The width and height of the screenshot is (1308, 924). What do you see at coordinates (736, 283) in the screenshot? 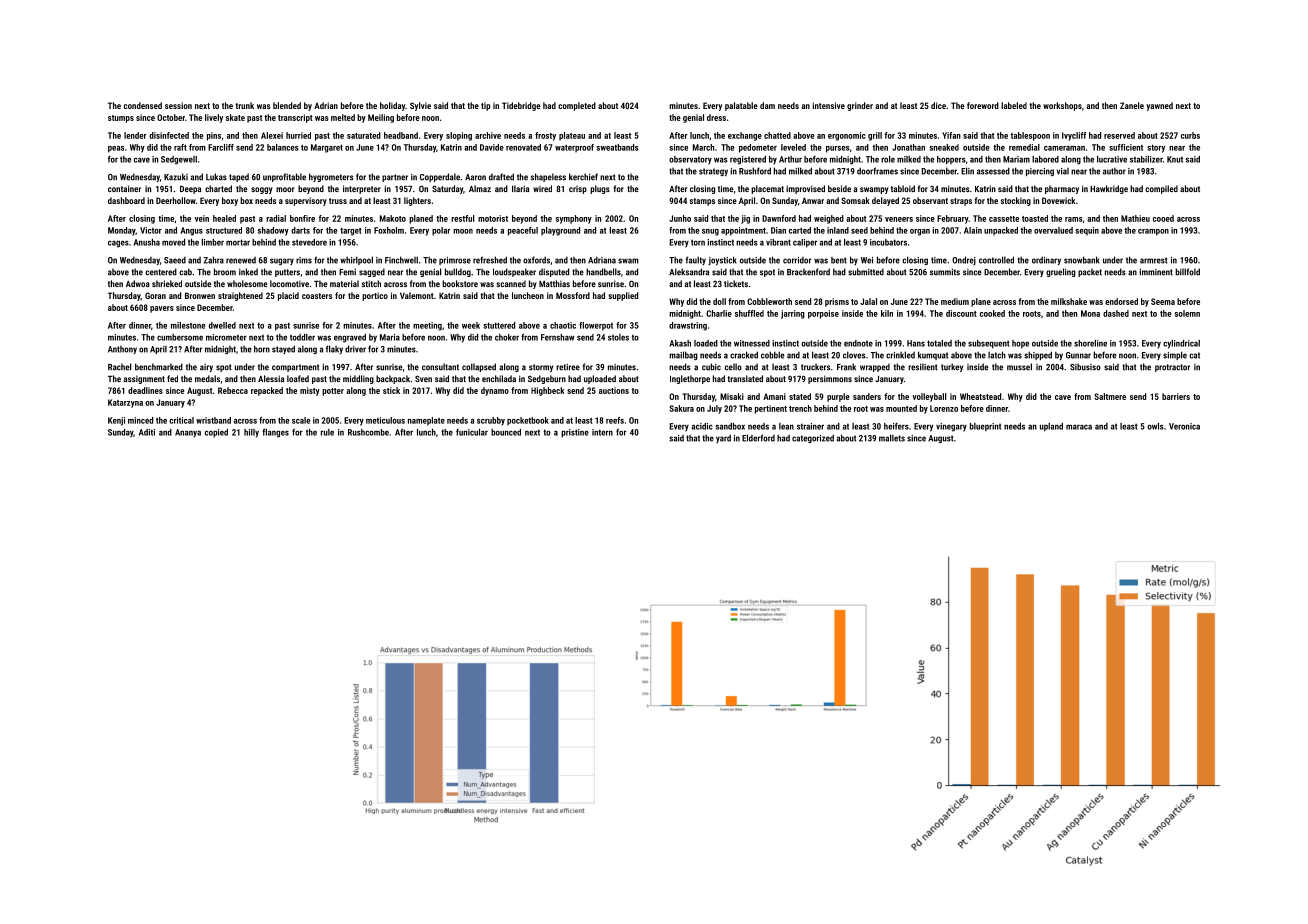
I see `tickets` at bounding box center [736, 283].
